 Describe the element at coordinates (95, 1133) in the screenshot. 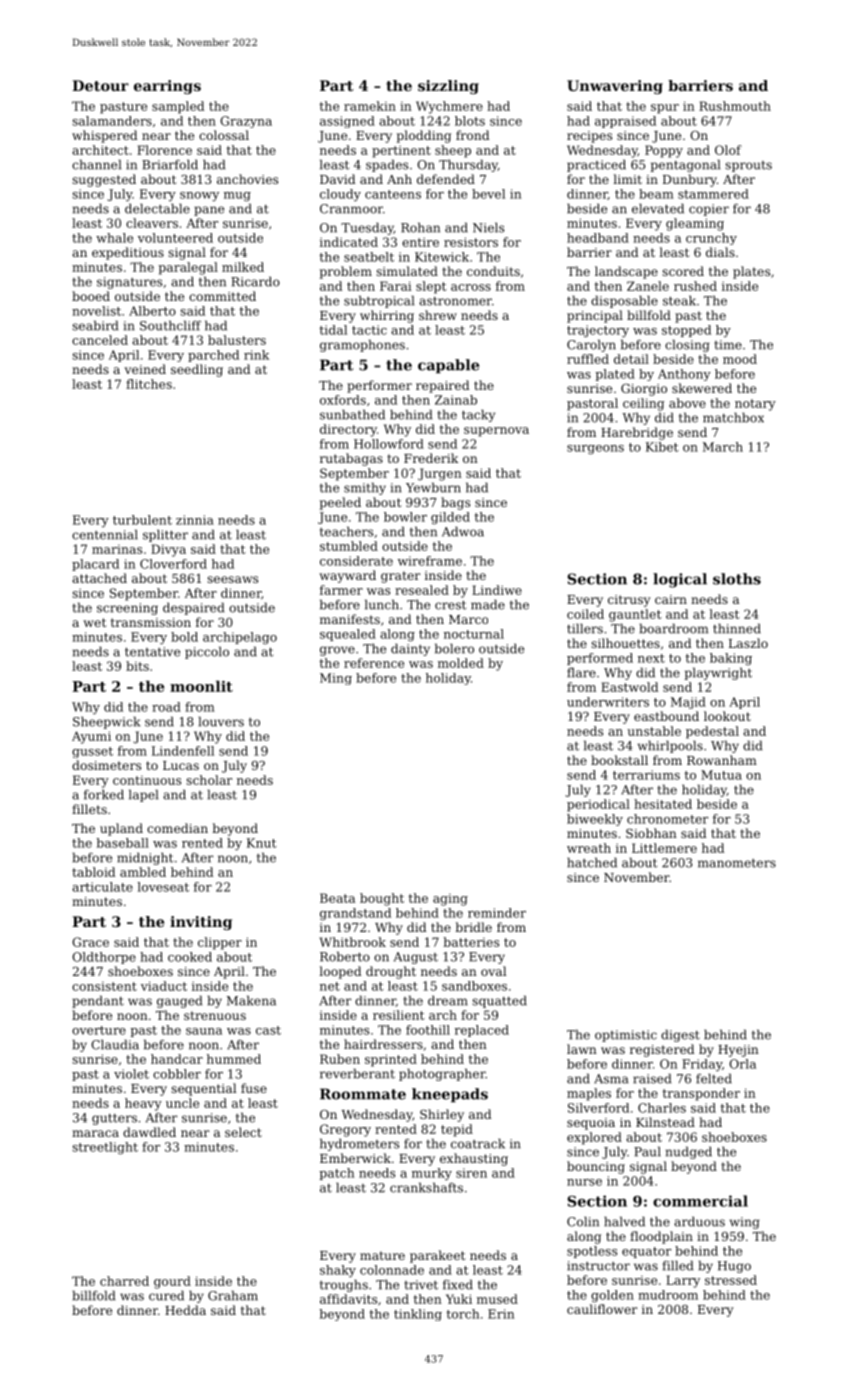

I see `maraca` at that location.
